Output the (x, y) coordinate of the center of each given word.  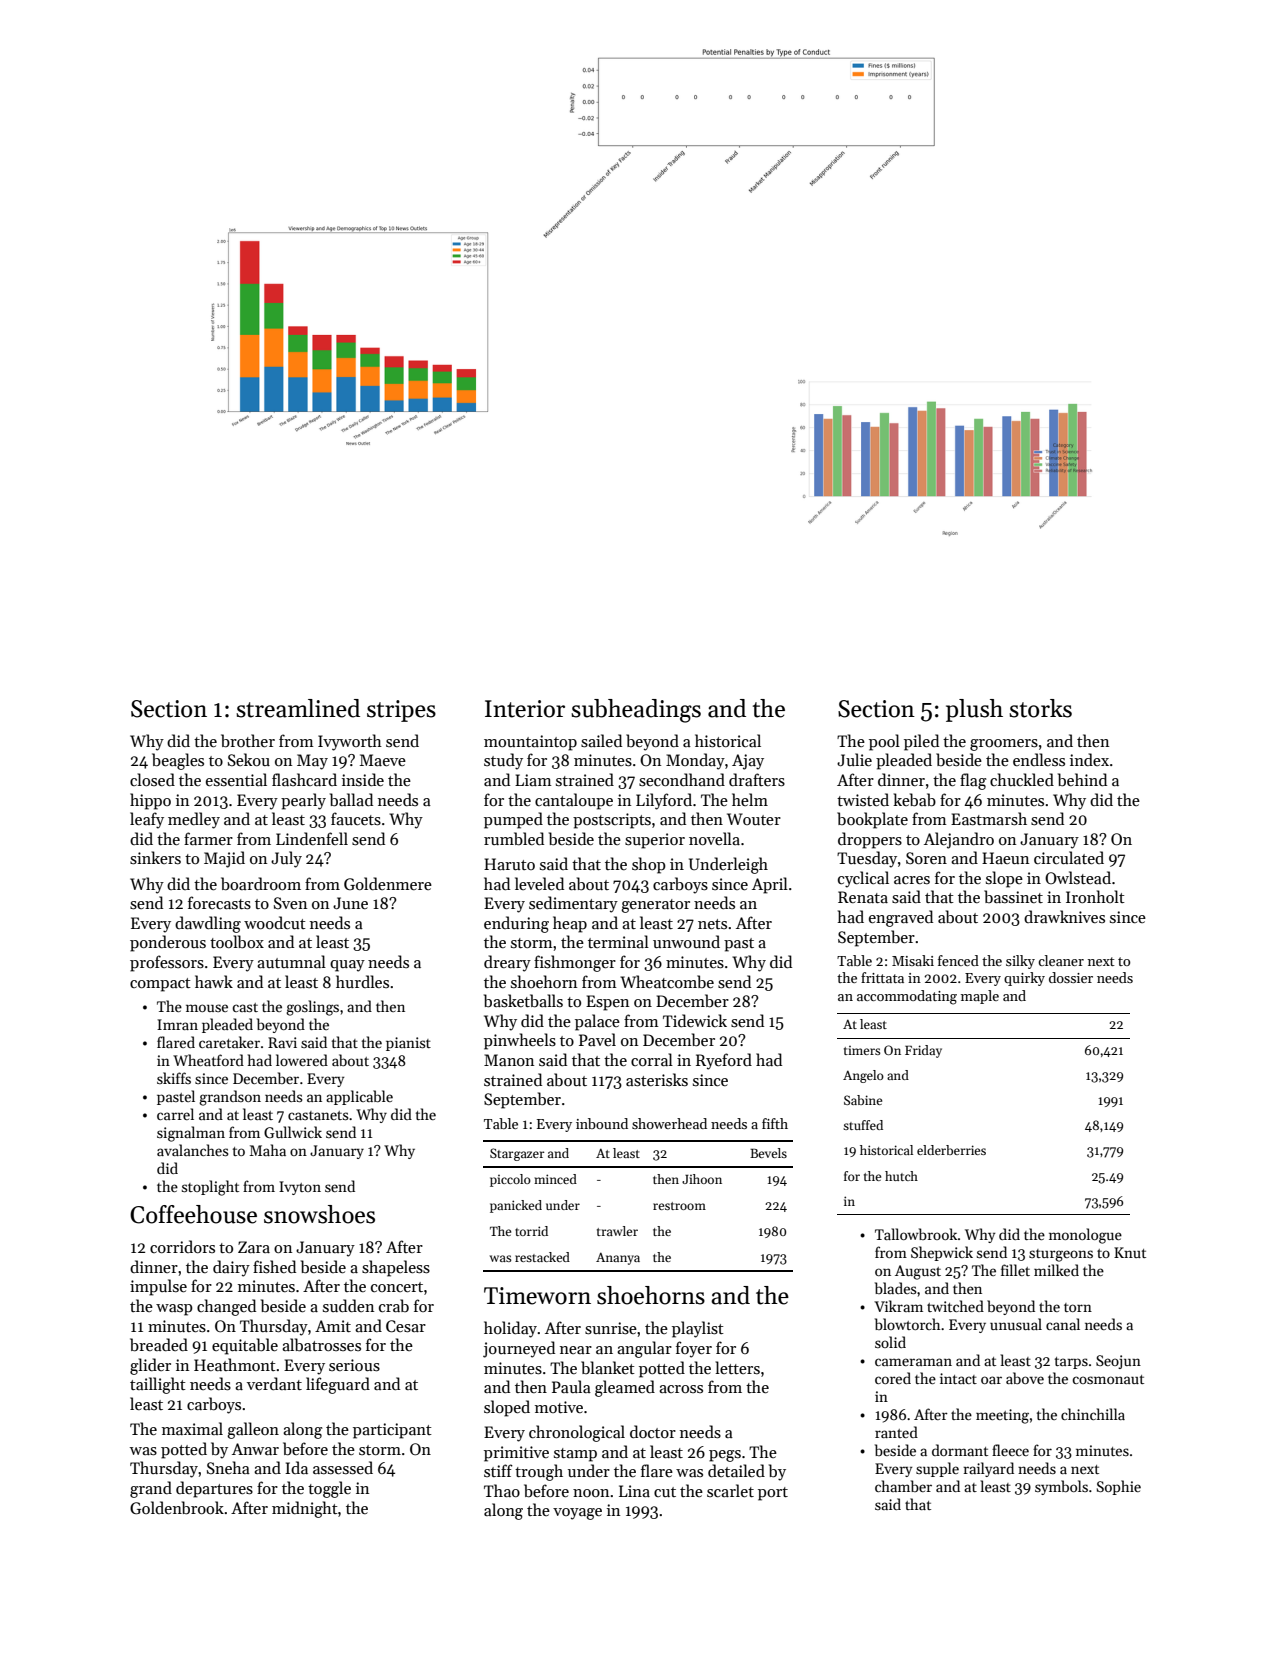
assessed (343, 1467)
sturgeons (1061, 1255)
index (1089, 759)
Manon (509, 1060)
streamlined (298, 708)
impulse (158, 1287)
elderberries (951, 1150)
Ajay (748, 762)
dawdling (208, 924)
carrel (175, 1114)
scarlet (730, 1490)
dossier (1071, 977)
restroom (679, 1206)
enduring (516, 924)
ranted (896, 1432)
